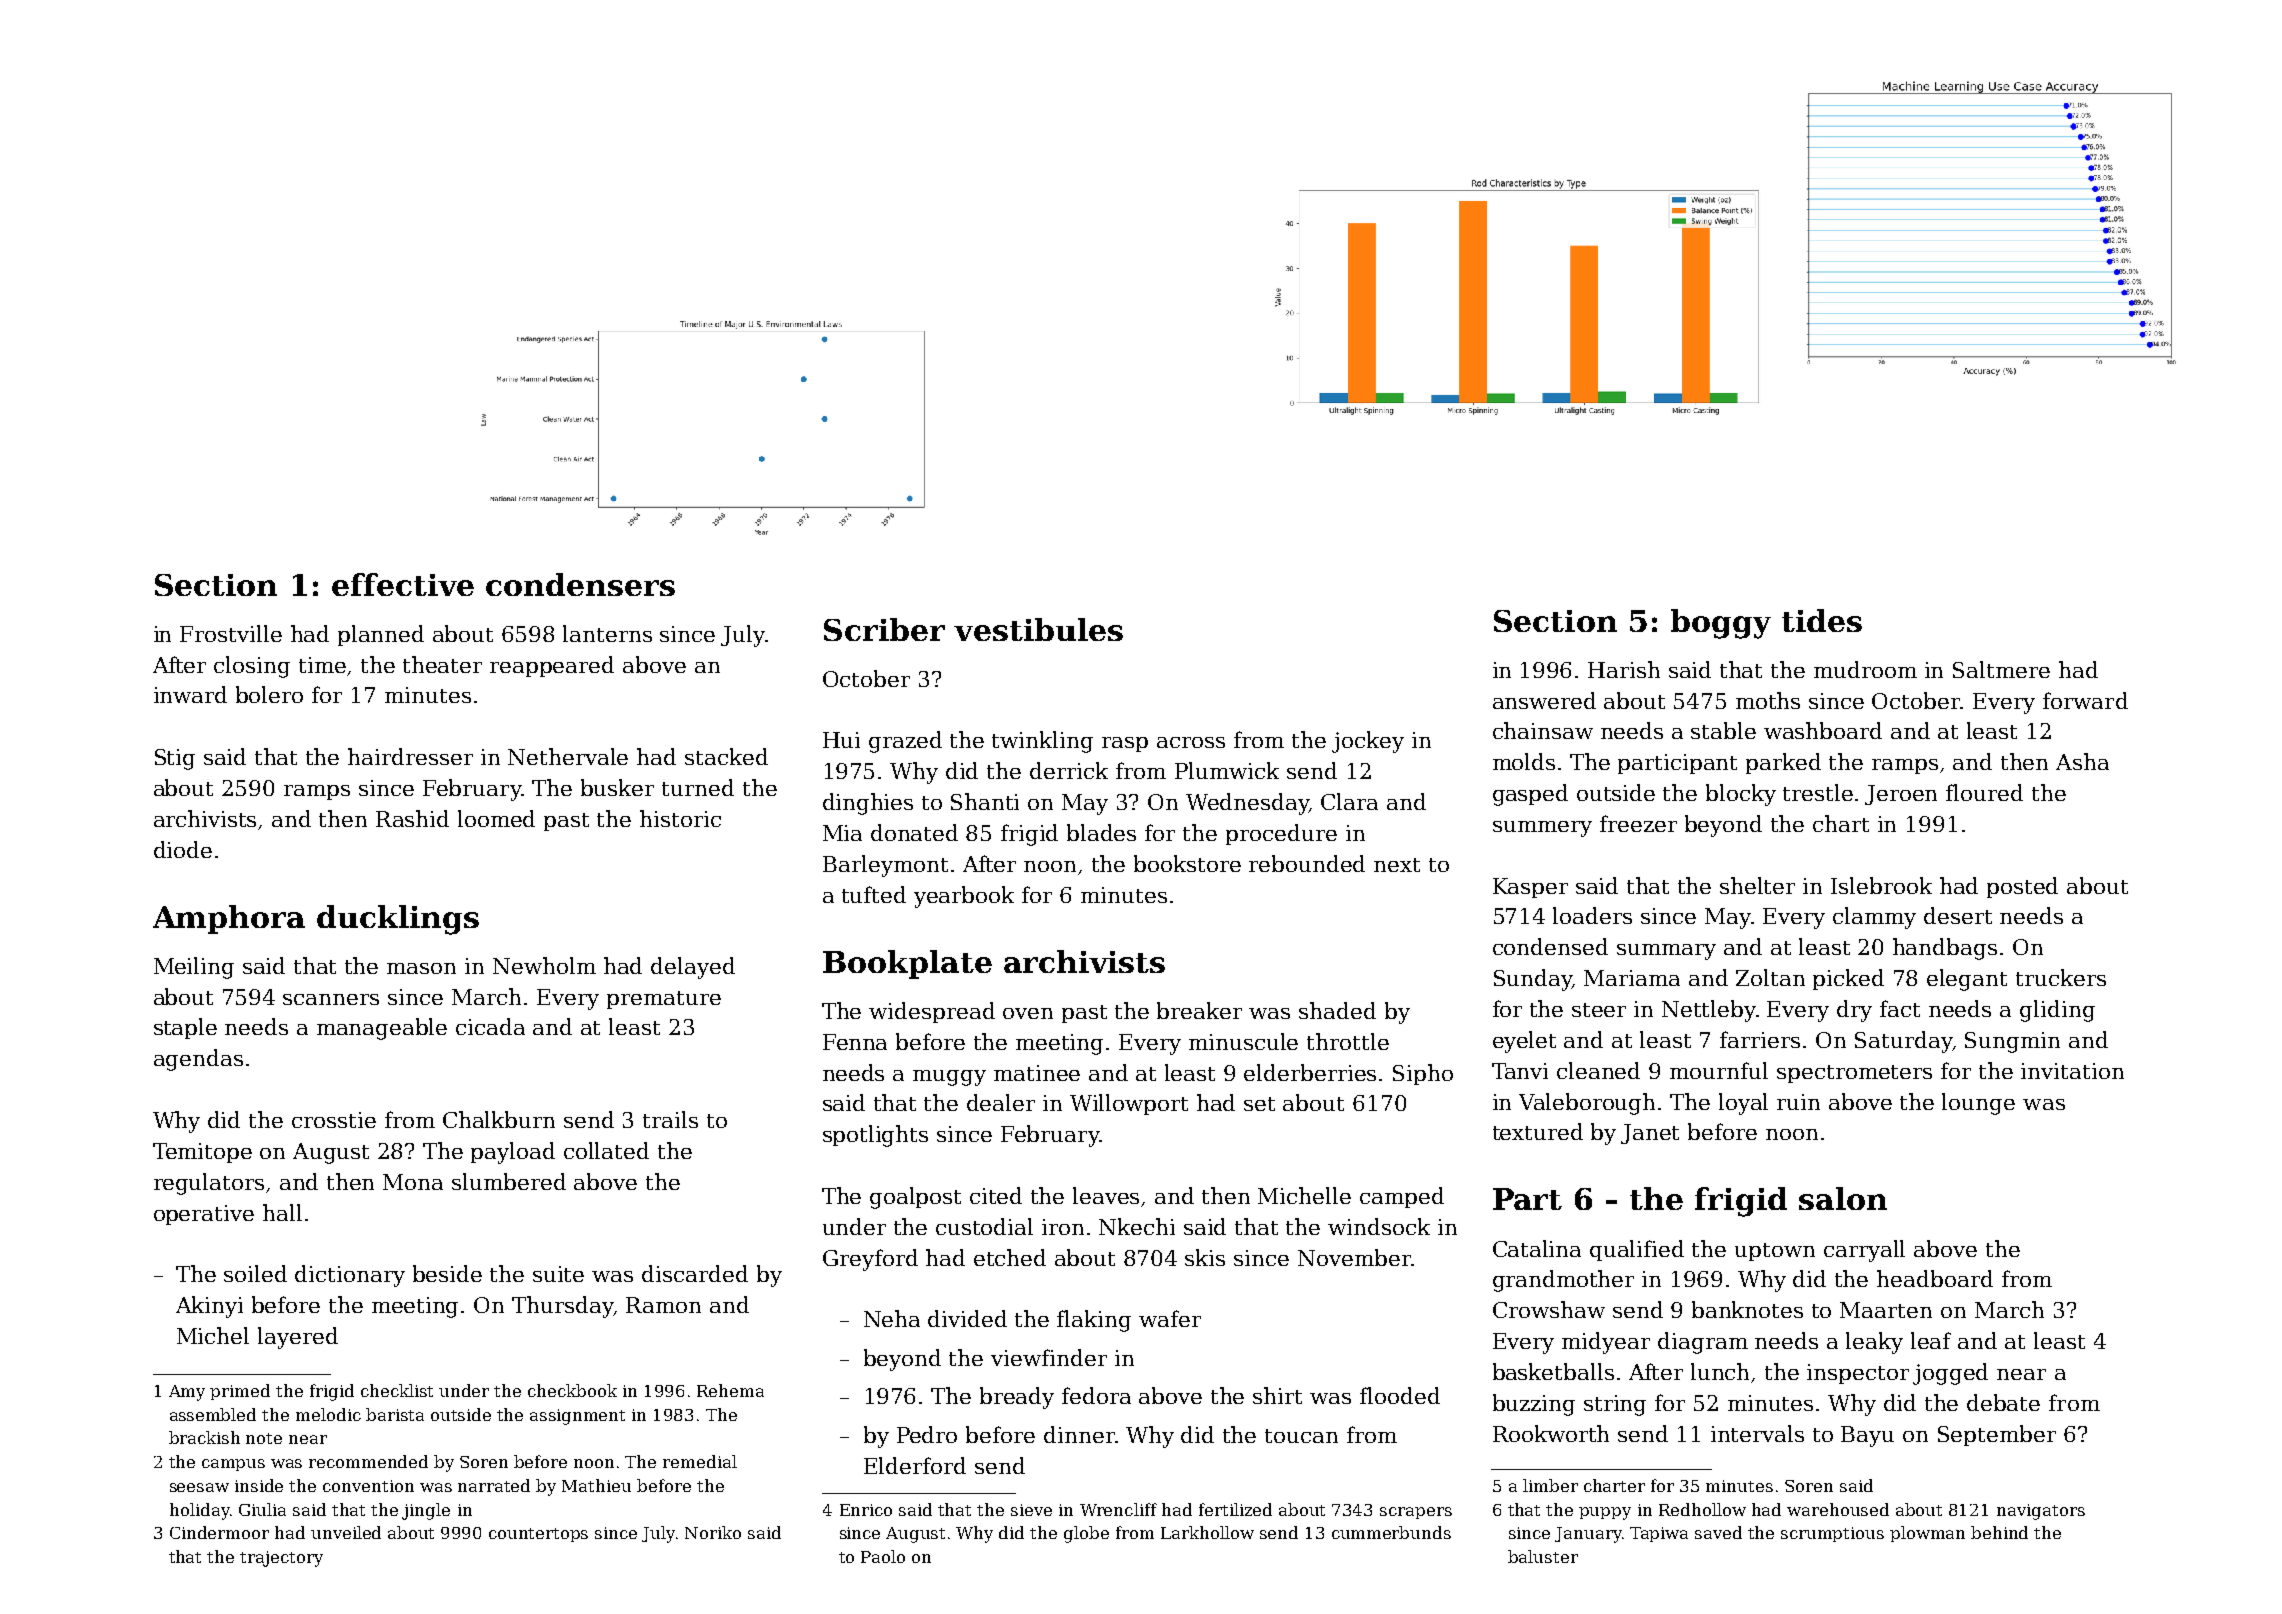 Image resolution: width=2282 pixels, height=1614 pixels. Describe the element at coordinates (233, 1465) in the screenshot. I see `campus` at that location.
